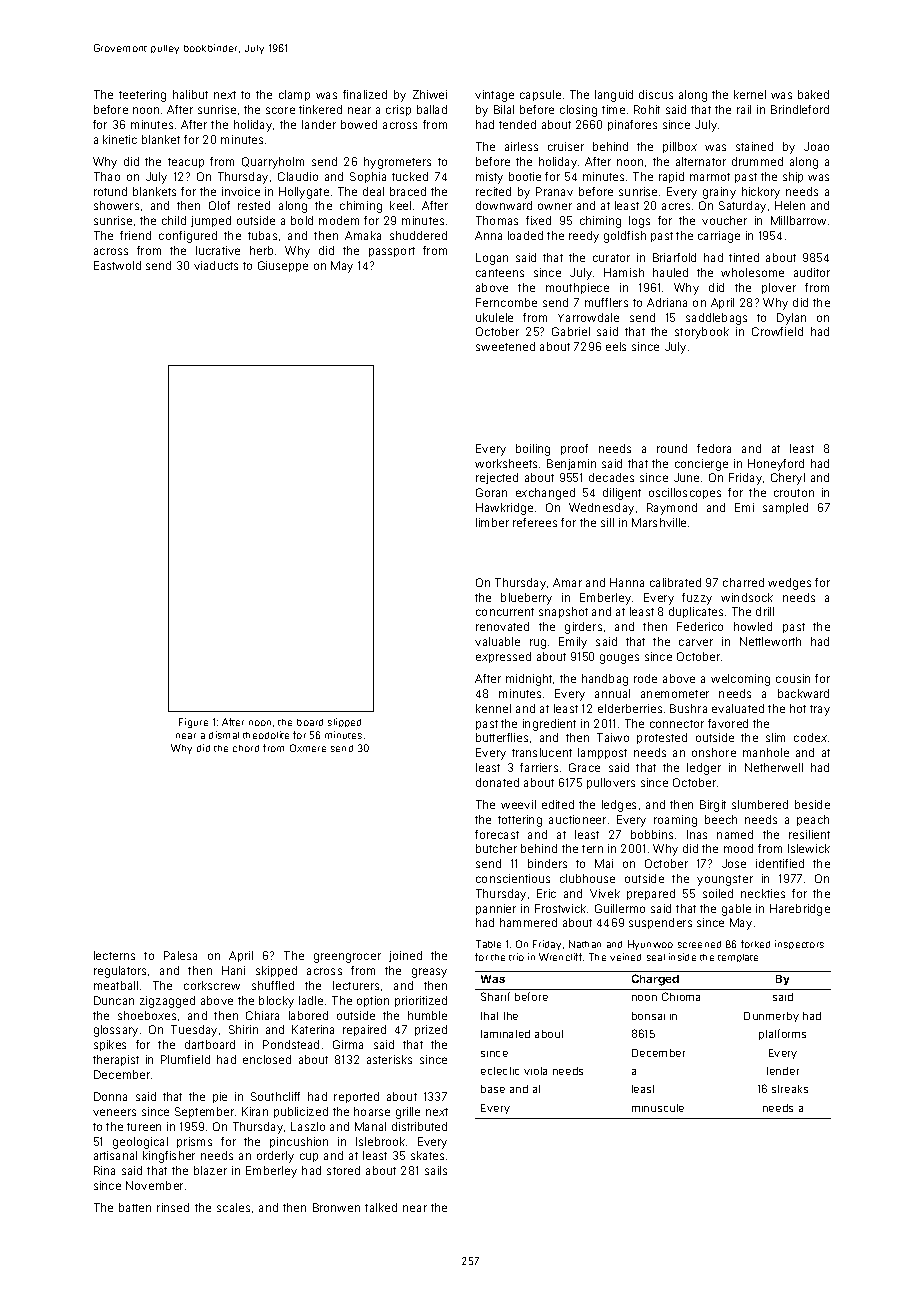 The image size is (924, 1308). What do you see at coordinates (545, 494) in the document?
I see `exchanged` at bounding box center [545, 494].
